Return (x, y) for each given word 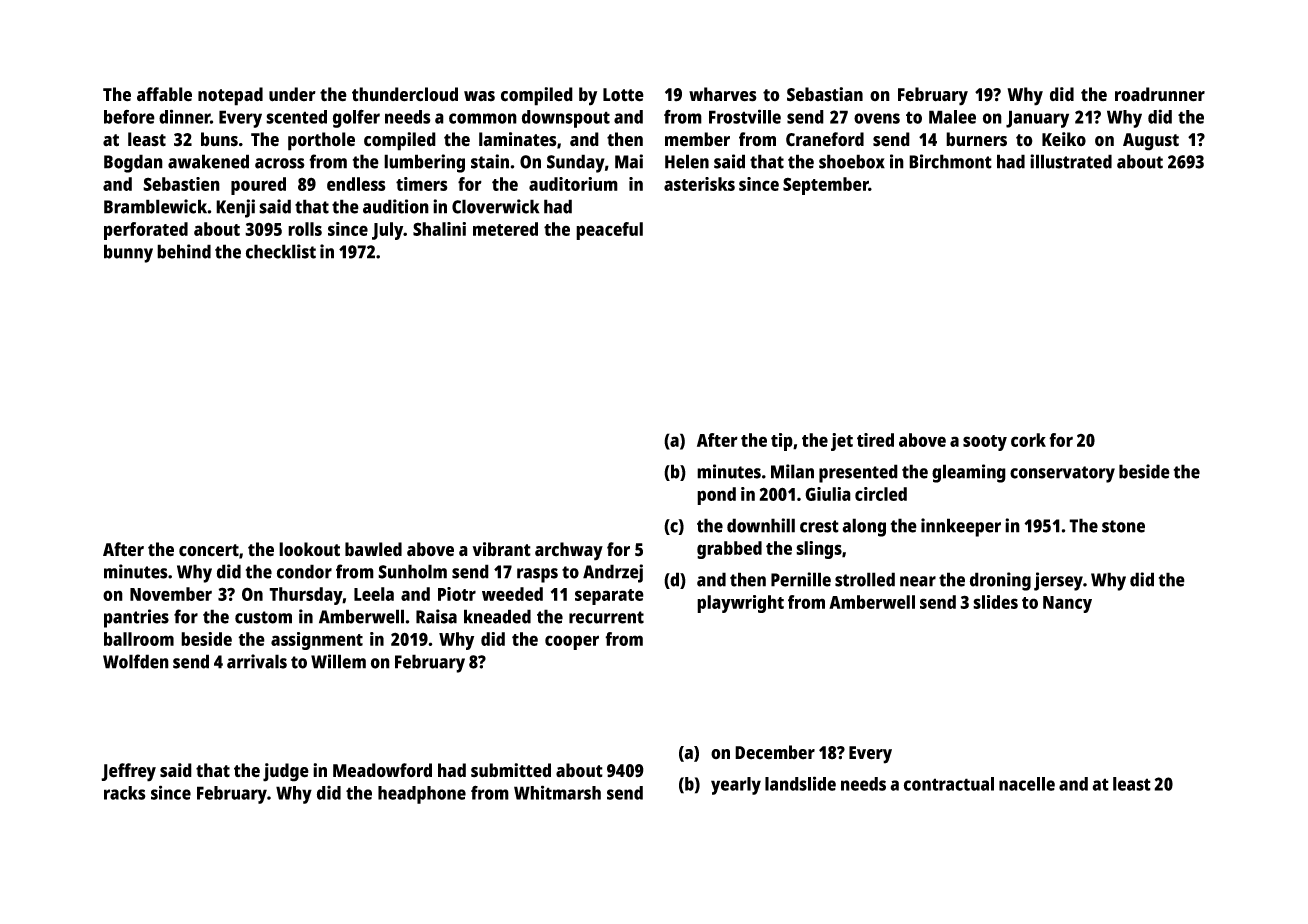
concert (209, 550)
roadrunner (1160, 94)
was (479, 96)
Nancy (1067, 604)
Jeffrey (128, 772)
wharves (723, 94)
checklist (281, 251)
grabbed (729, 550)
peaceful (609, 231)
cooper (572, 642)
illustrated (1071, 161)
